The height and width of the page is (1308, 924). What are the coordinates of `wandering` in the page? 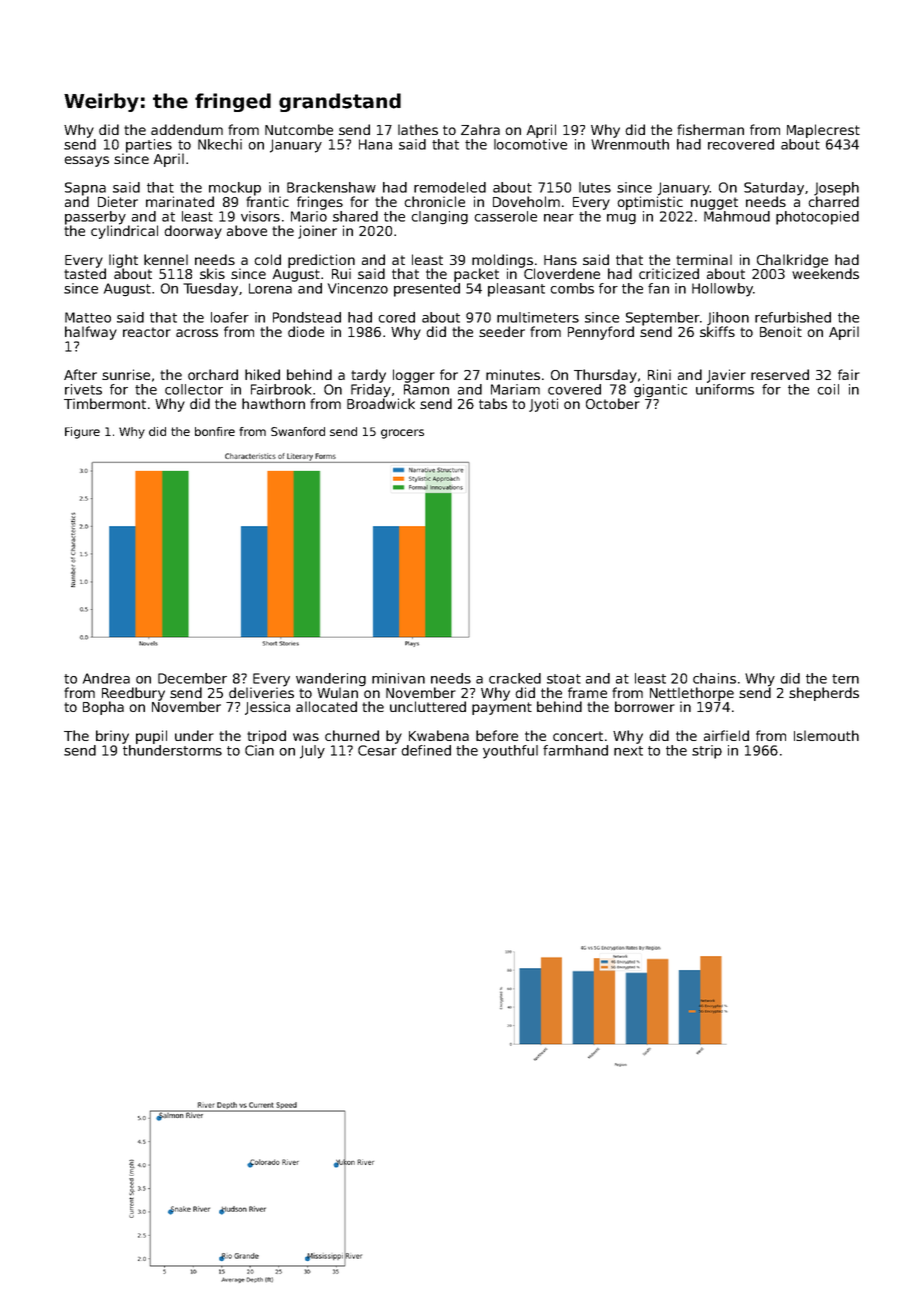 It's located at (331, 680).
